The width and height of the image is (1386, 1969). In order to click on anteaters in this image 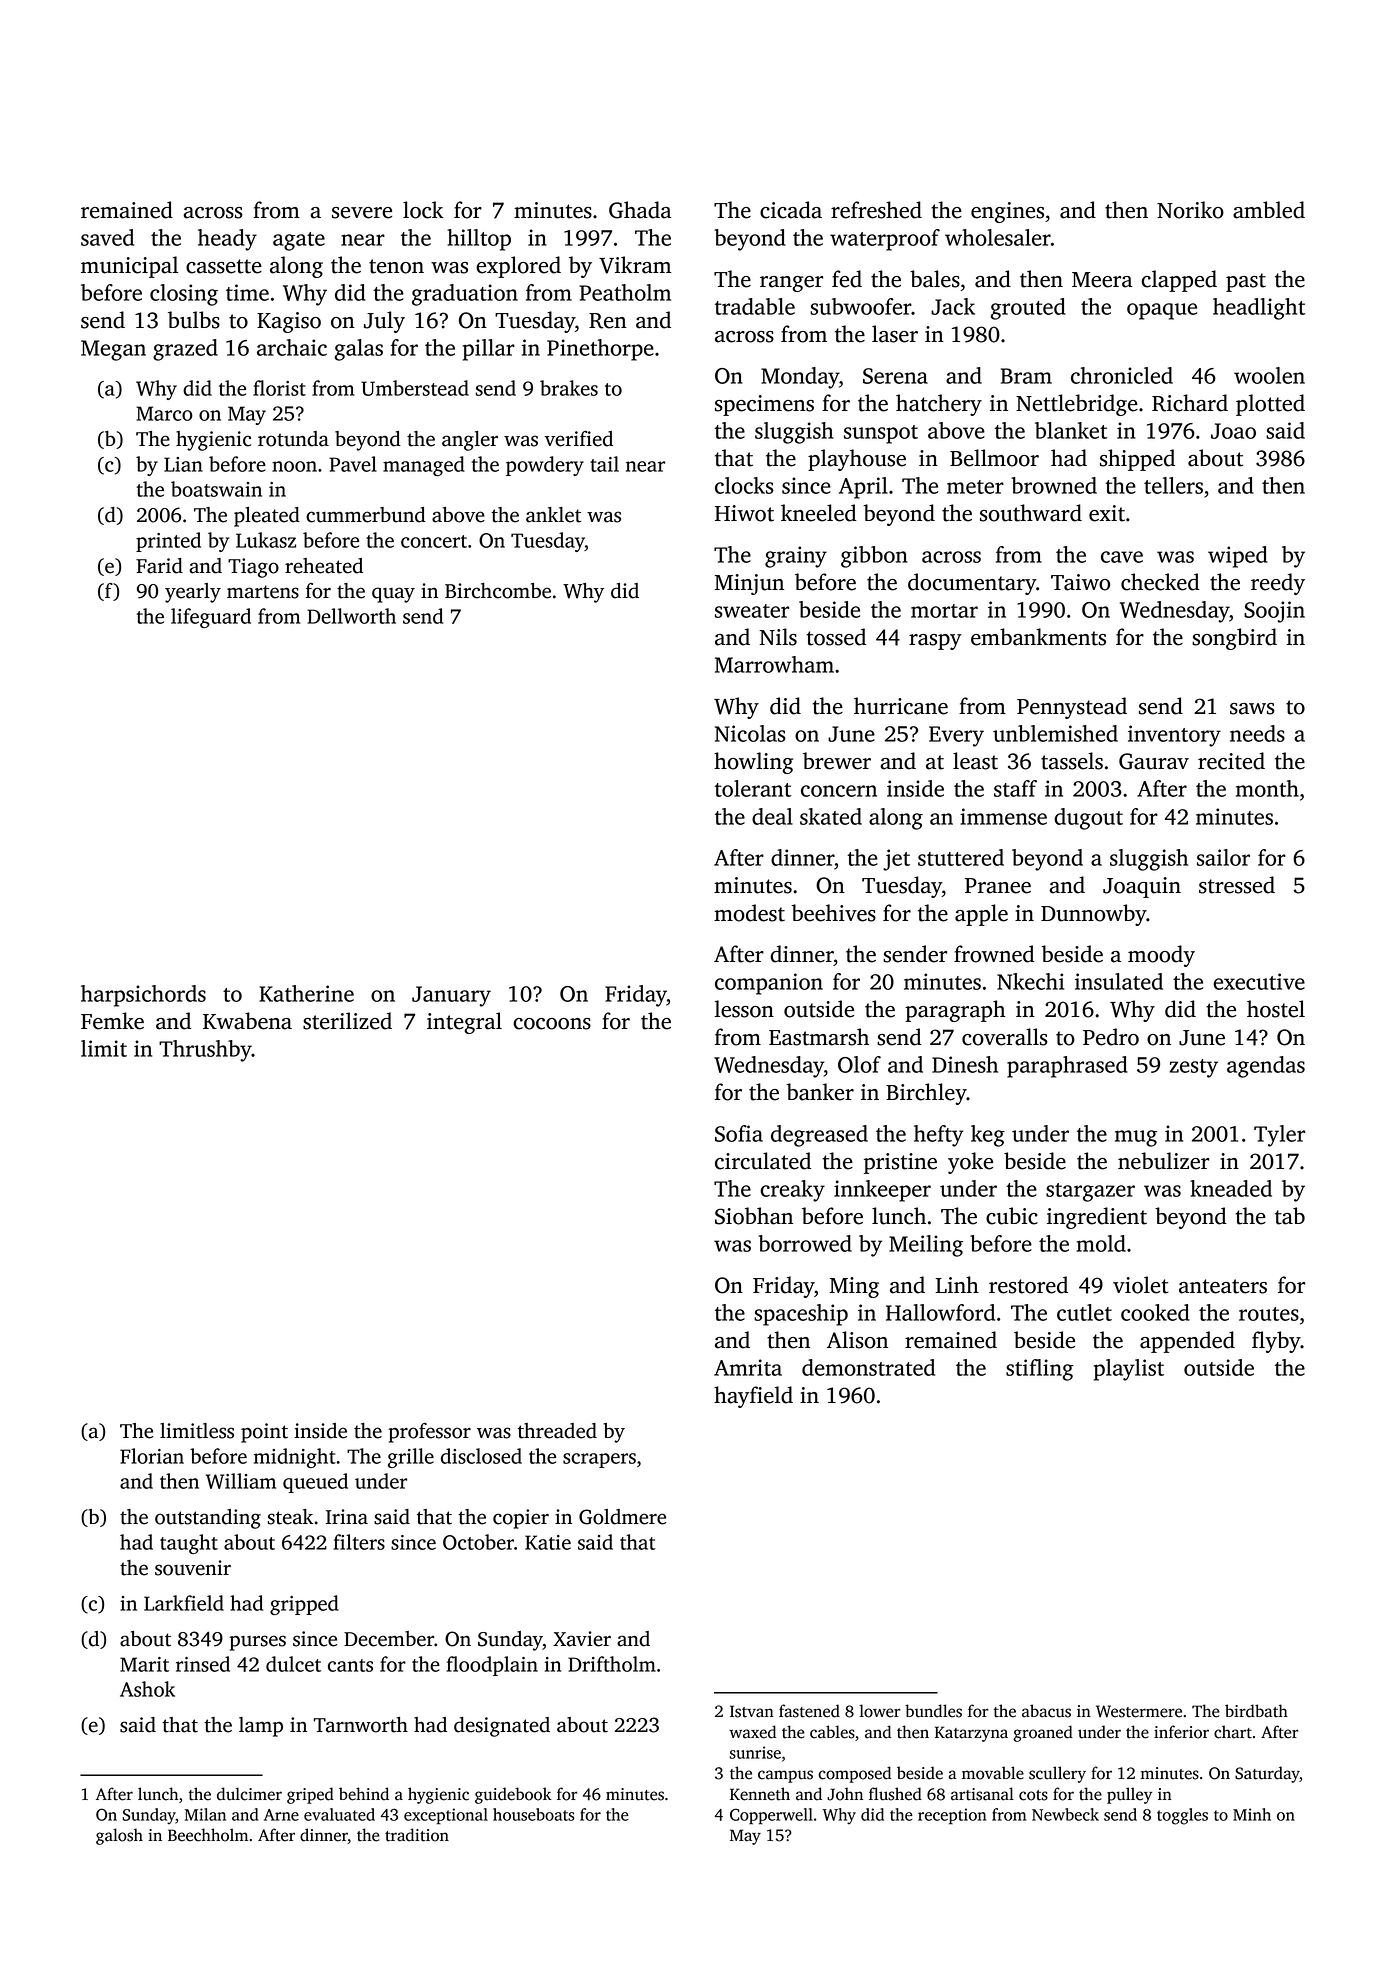, I will do `click(1223, 1286)`.
